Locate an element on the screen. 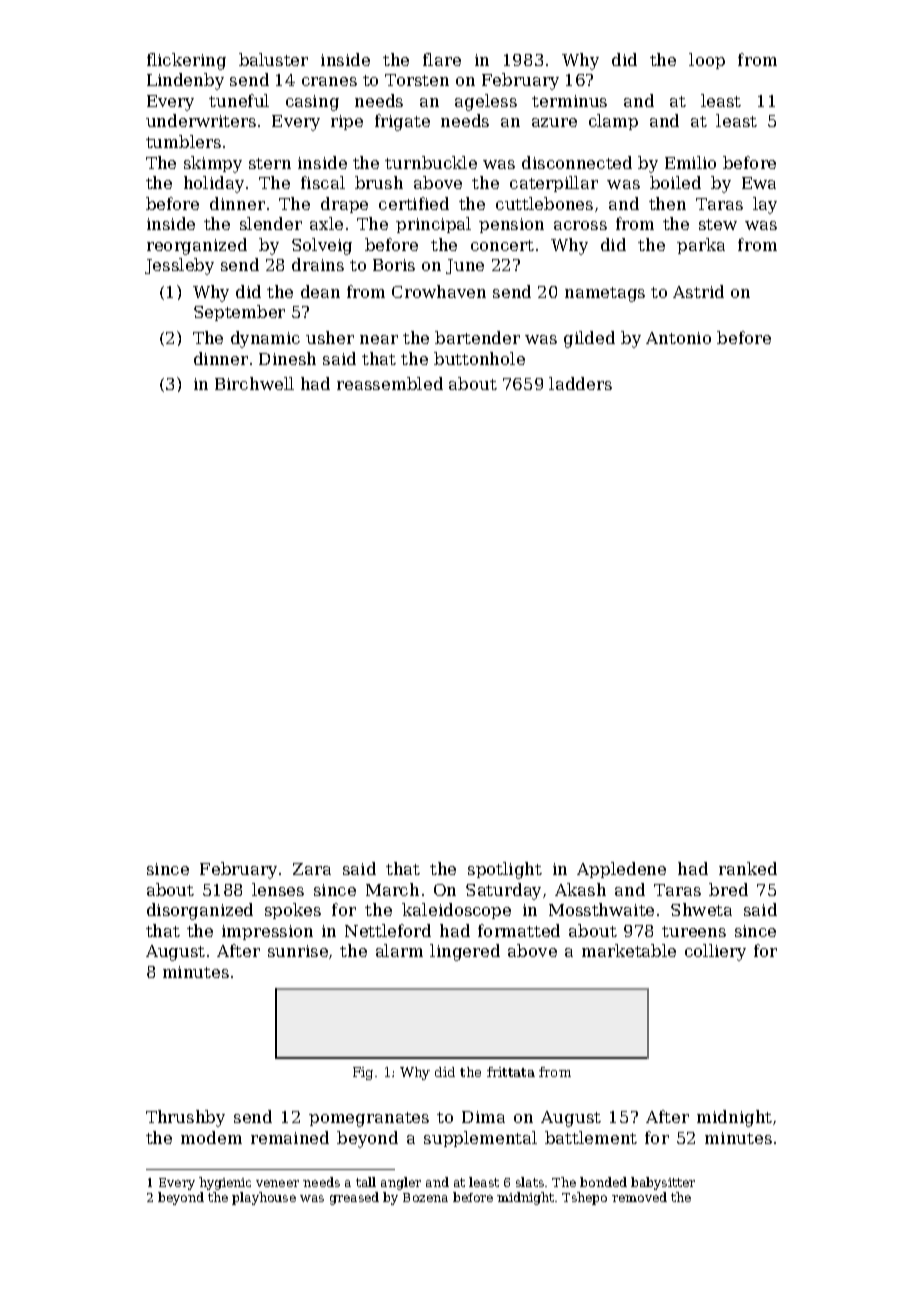 This screenshot has height=1314, width=924. Birchwell is located at coordinates (254, 383).
